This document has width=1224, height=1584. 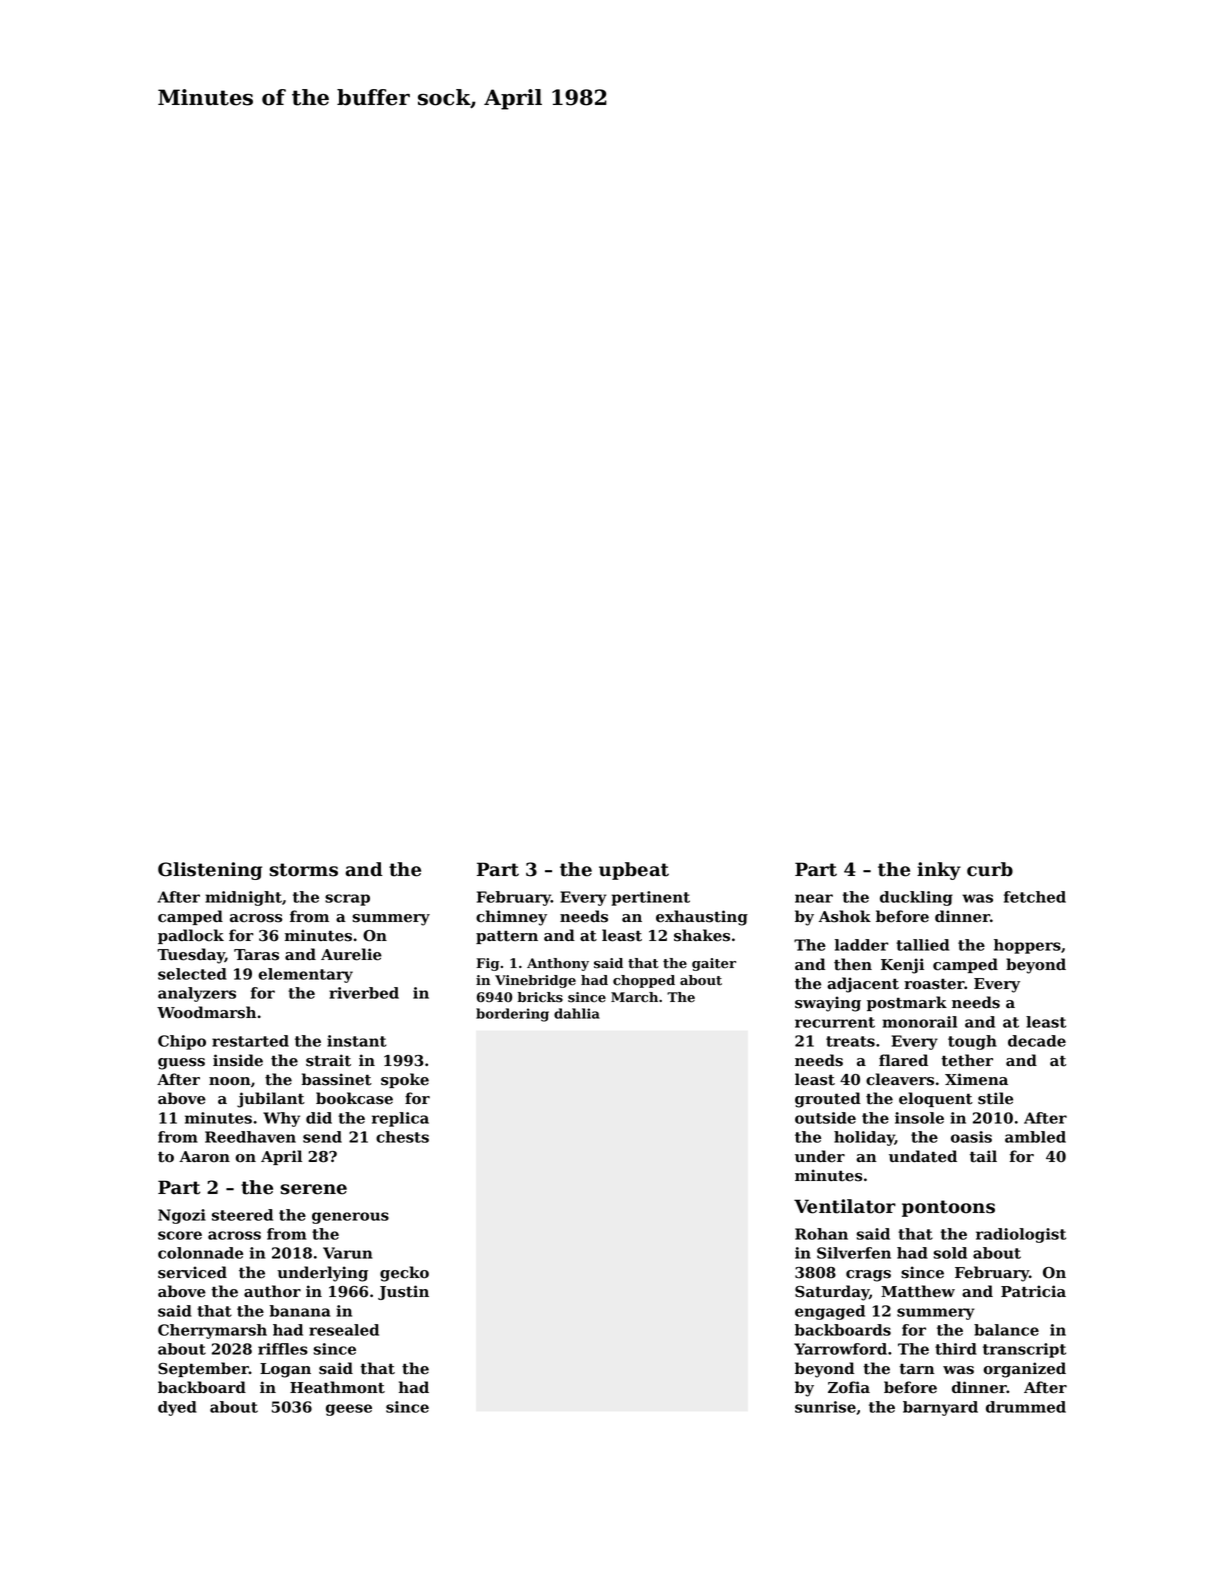 I want to click on banana, so click(x=300, y=1311).
